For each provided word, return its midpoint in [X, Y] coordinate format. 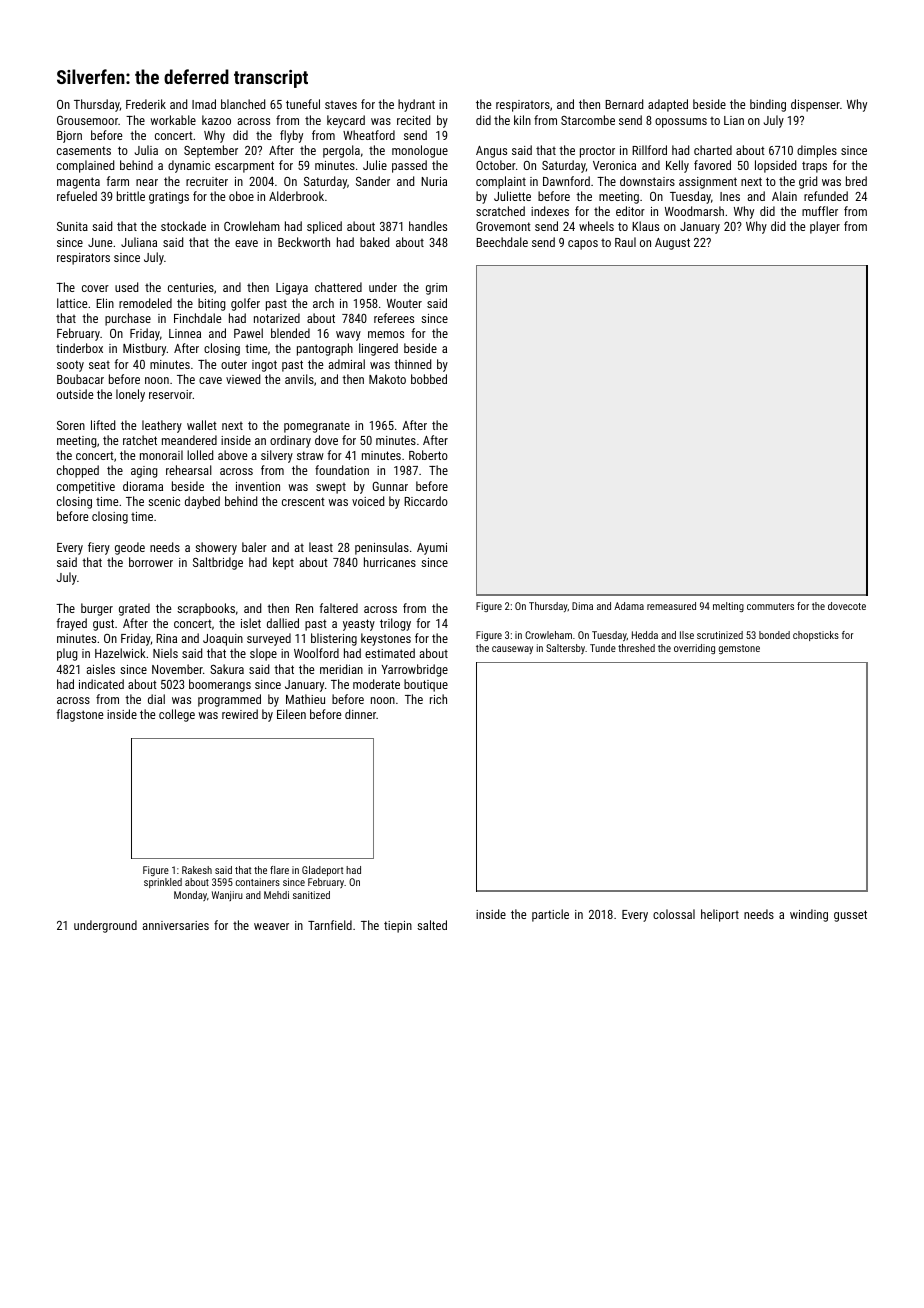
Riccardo [426, 501]
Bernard [624, 104]
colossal [674, 914]
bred [856, 181]
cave [210, 380]
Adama [629, 606]
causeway [512, 650]
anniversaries [175, 925]
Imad [204, 104]
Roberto [428, 455]
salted [432, 925]
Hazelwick [120, 653]
